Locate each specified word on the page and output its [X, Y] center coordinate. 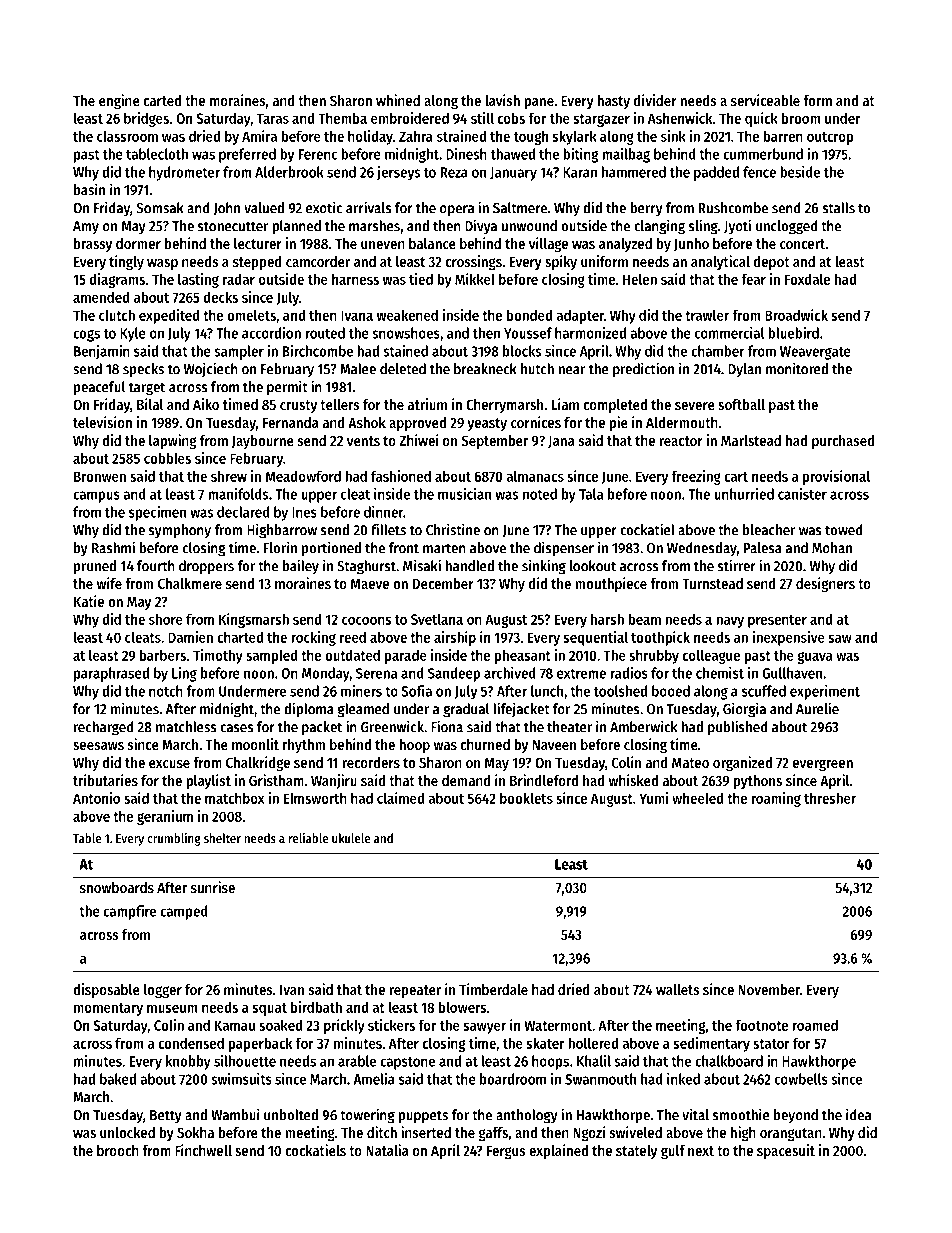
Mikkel [475, 279]
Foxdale [807, 279]
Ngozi [589, 1133]
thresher [830, 798]
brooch [118, 1150]
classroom [127, 136]
